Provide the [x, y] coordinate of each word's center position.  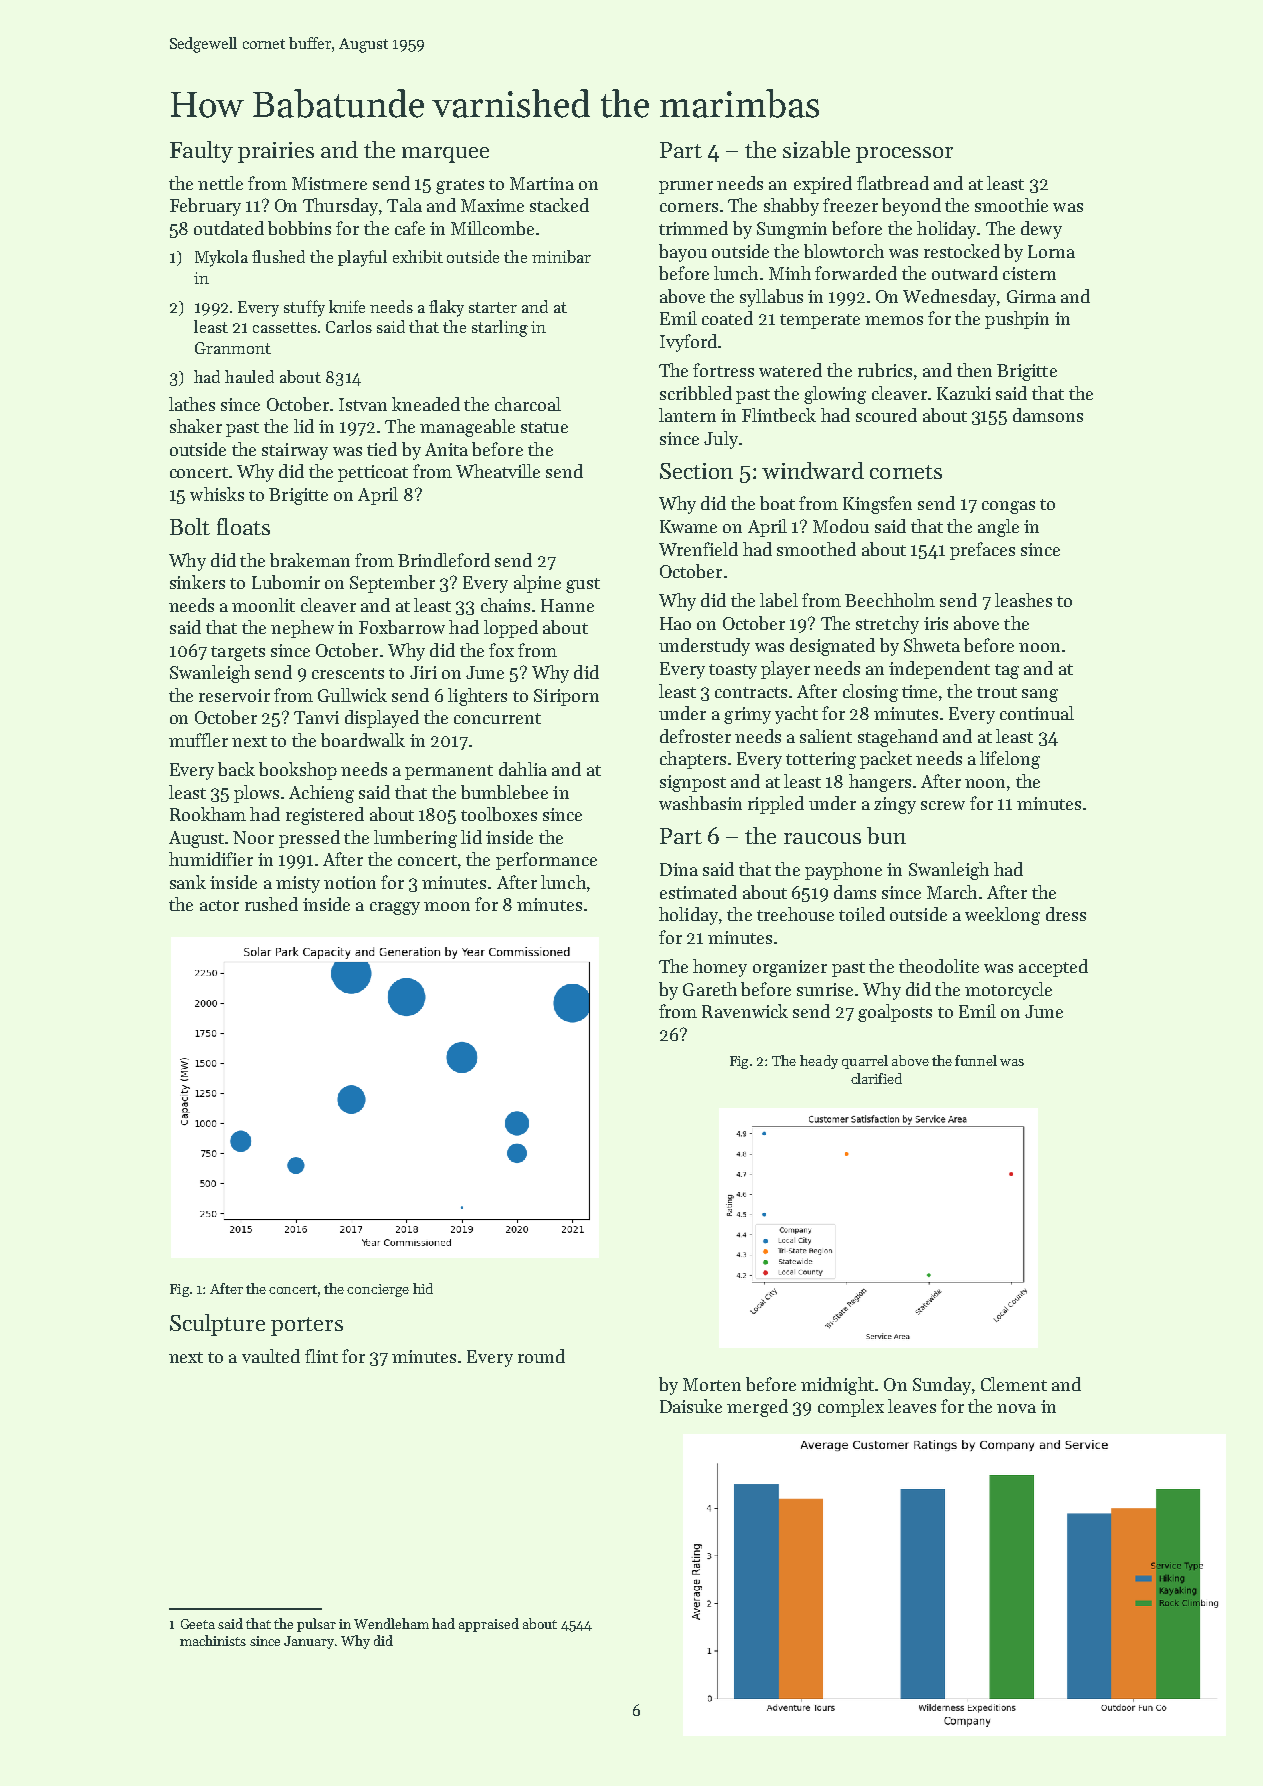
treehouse [795, 914]
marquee [445, 155]
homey [720, 968]
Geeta [198, 1624]
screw [943, 805]
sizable [816, 149]
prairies [276, 152]
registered [325, 816]
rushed [271, 904]
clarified [876, 1078]
